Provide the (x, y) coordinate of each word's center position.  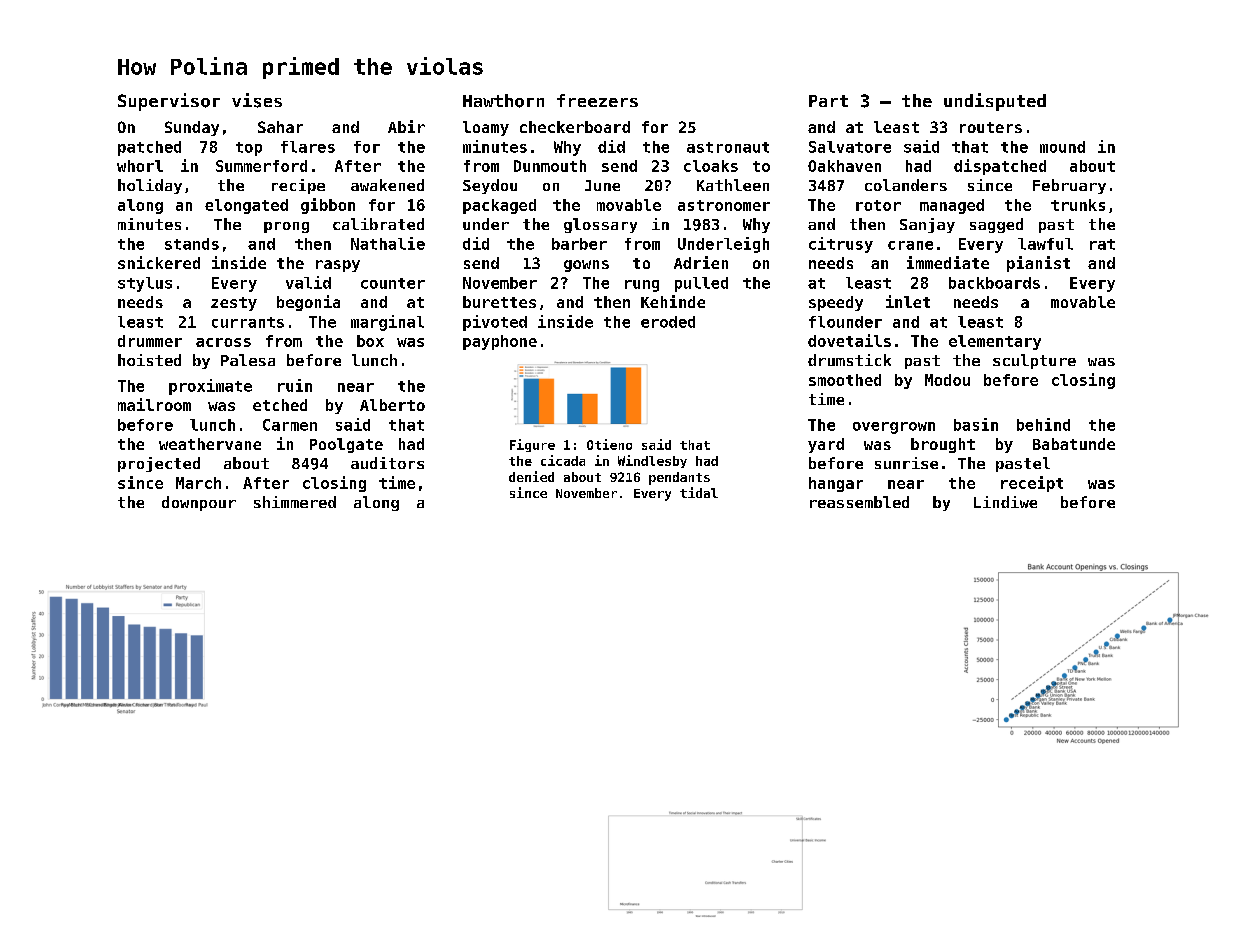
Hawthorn (503, 101)
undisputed (995, 102)
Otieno (609, 444)
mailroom (154, 404)
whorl (140, 166)
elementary (995, 342)
